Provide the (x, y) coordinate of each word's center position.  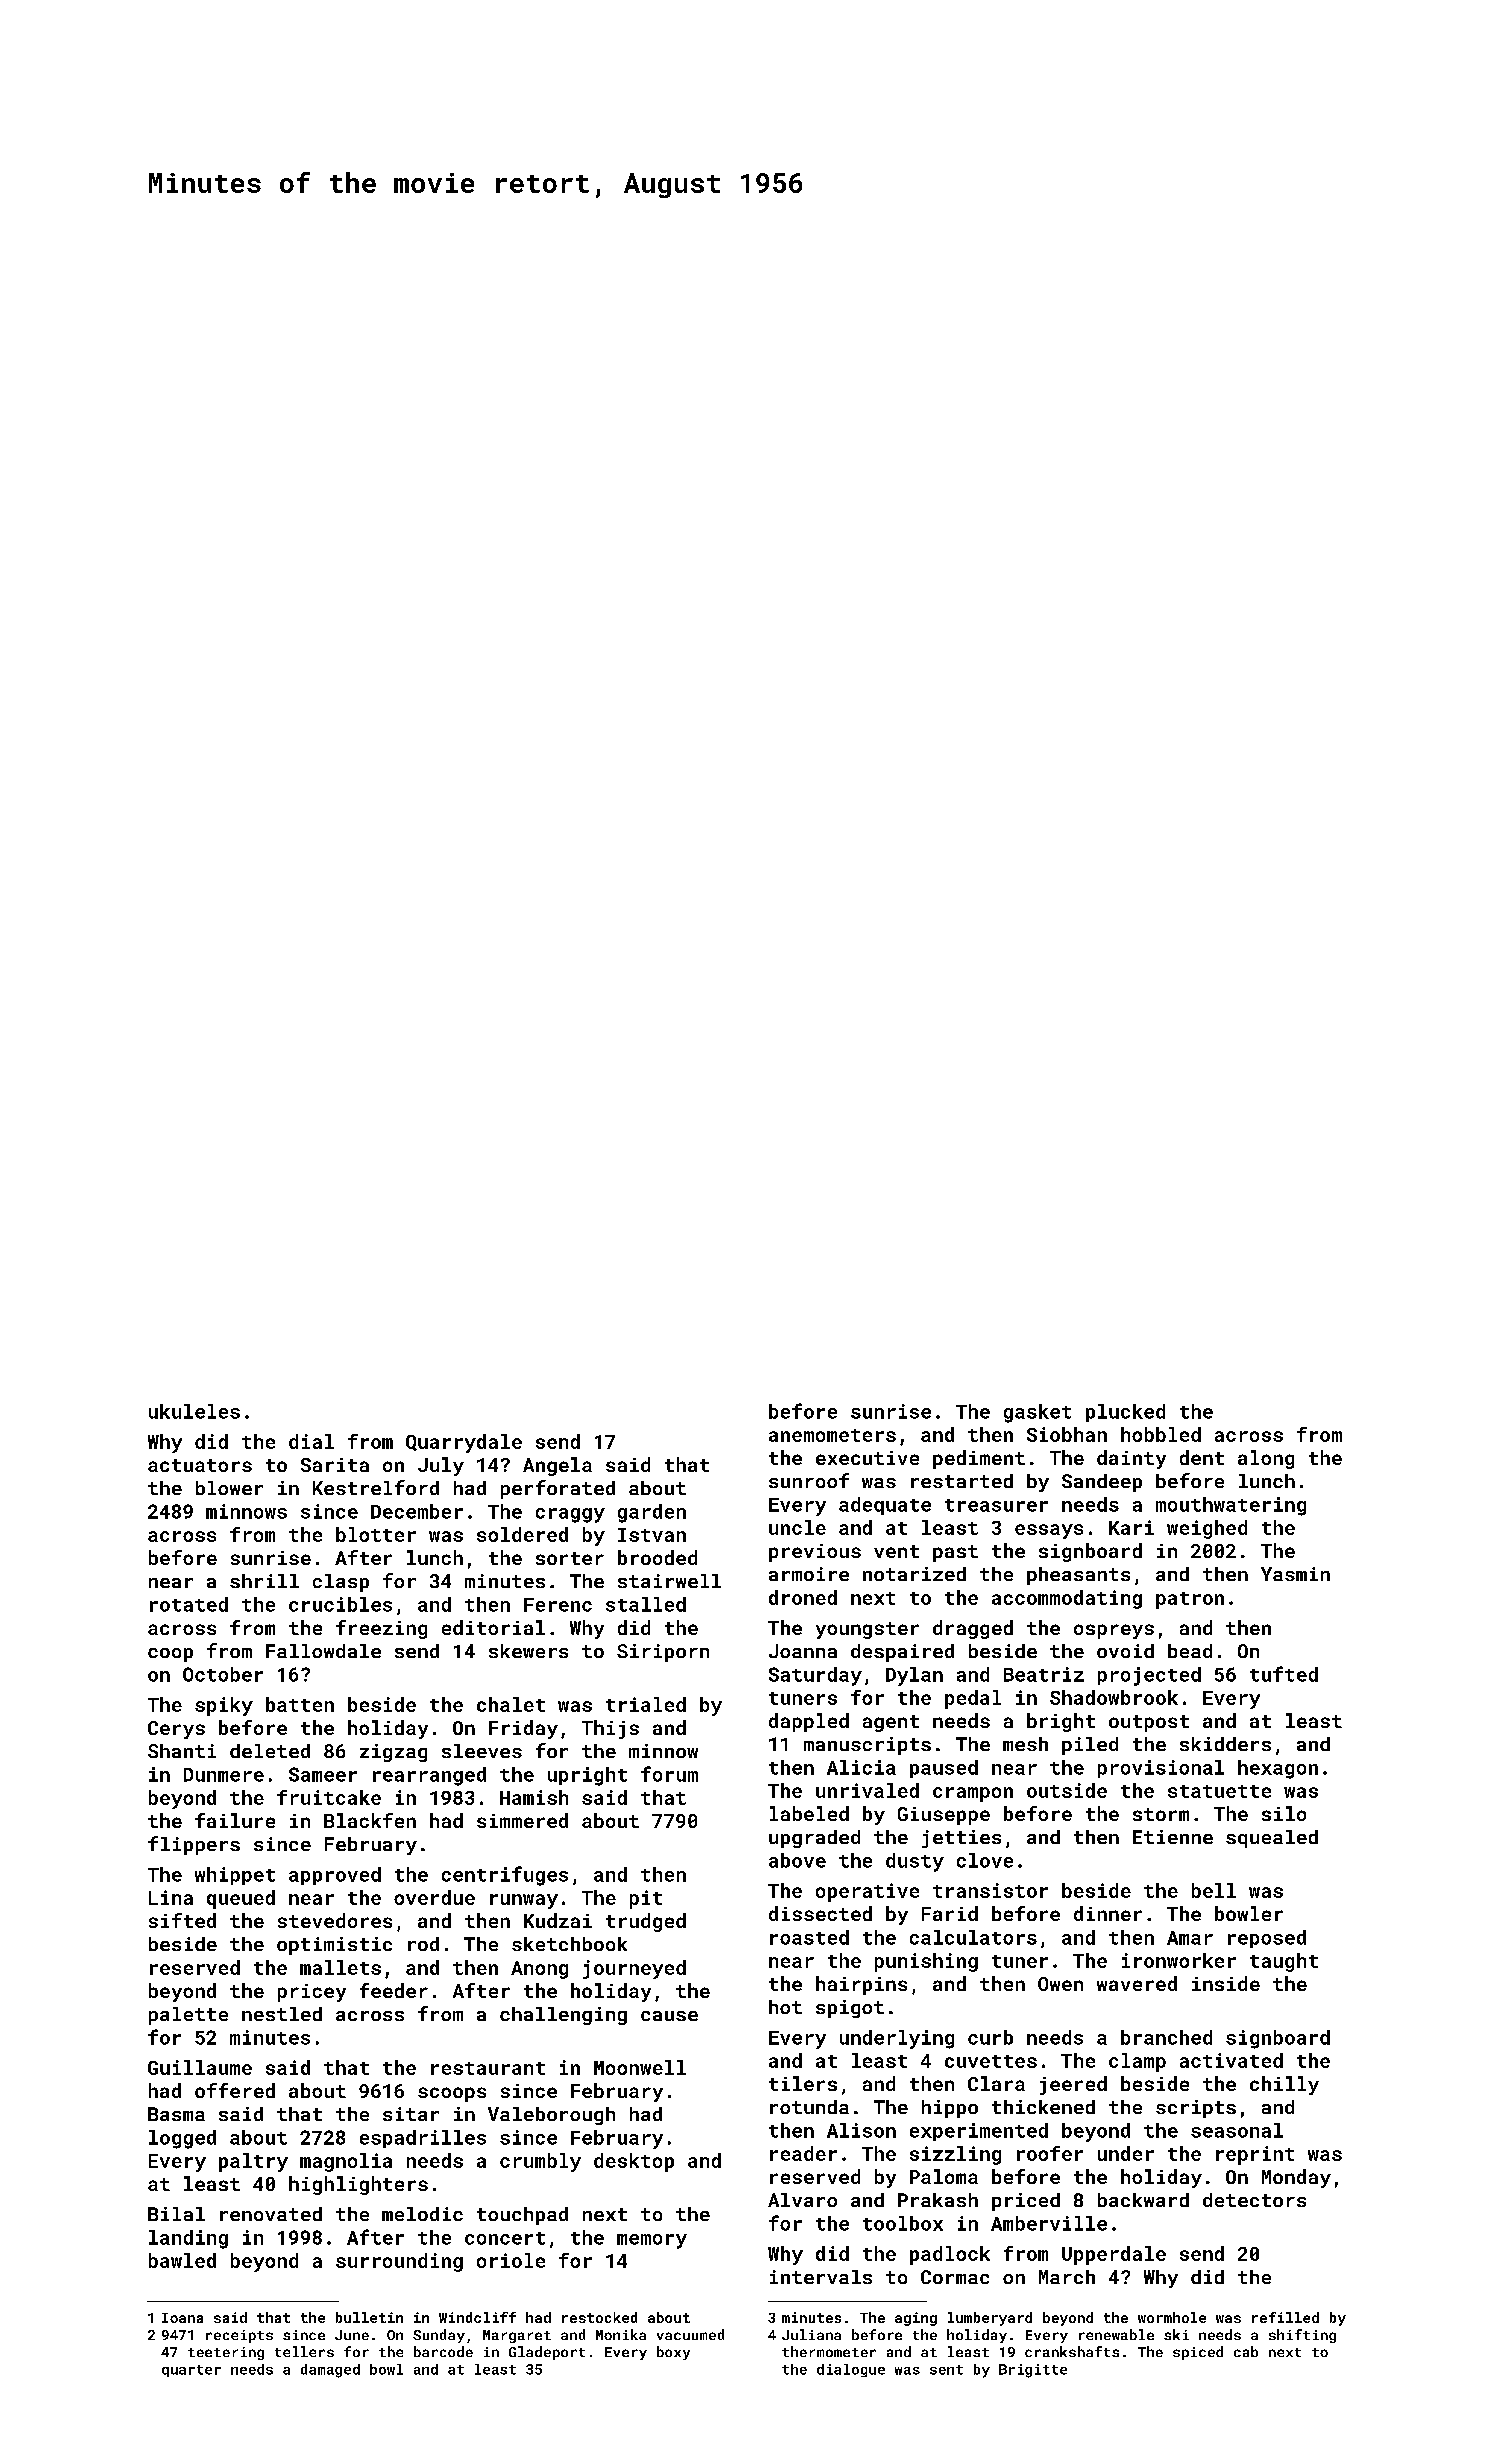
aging (916, 2319)
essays (1049, 1531)
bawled (182, 2260)
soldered (522, 1534)
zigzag (393, 1753)
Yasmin (1295, 1574)
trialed (646, 1704)
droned (803, 1597)
